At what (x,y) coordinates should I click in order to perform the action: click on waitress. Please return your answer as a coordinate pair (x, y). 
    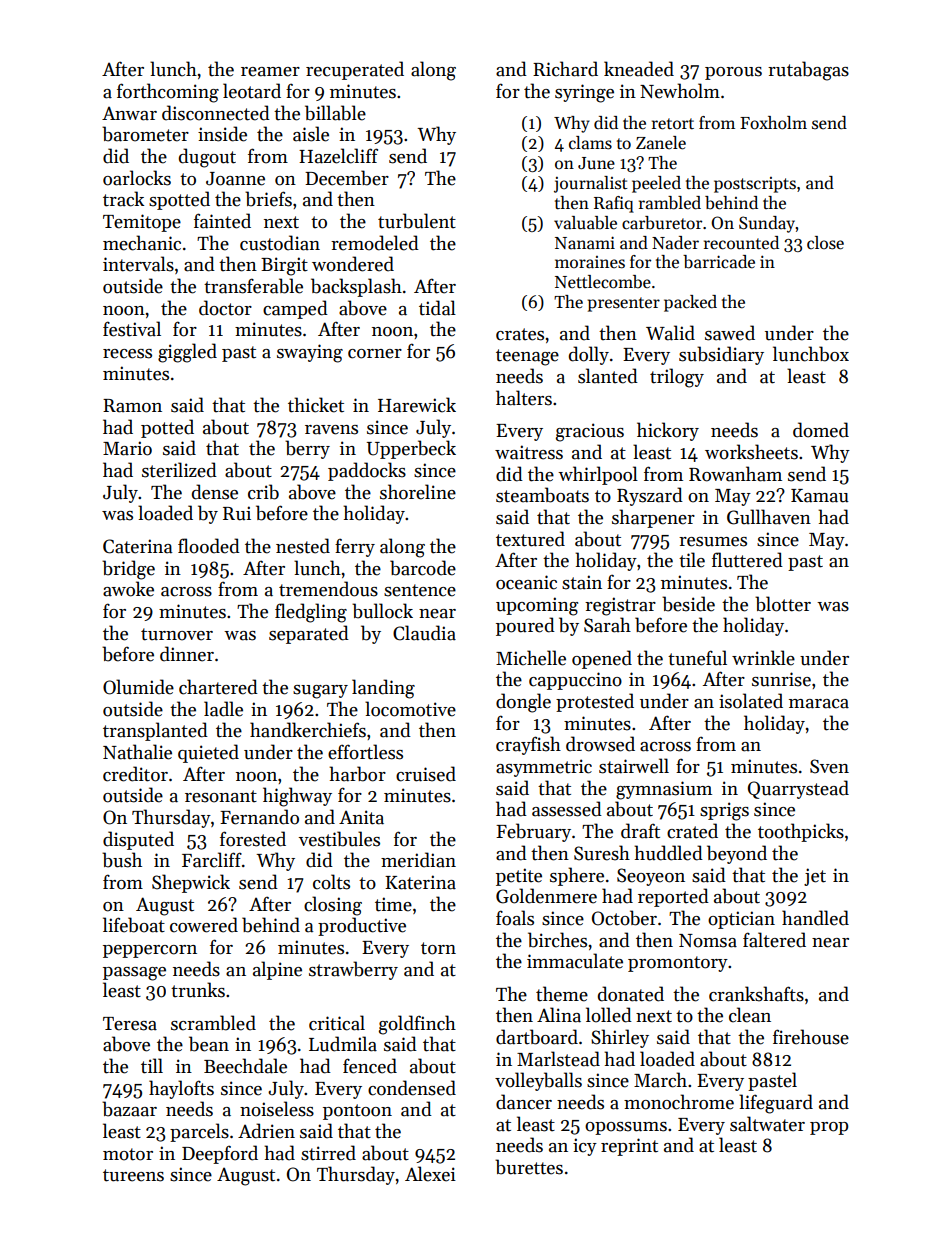
    Looking at the image, I should click on (529, 452).
